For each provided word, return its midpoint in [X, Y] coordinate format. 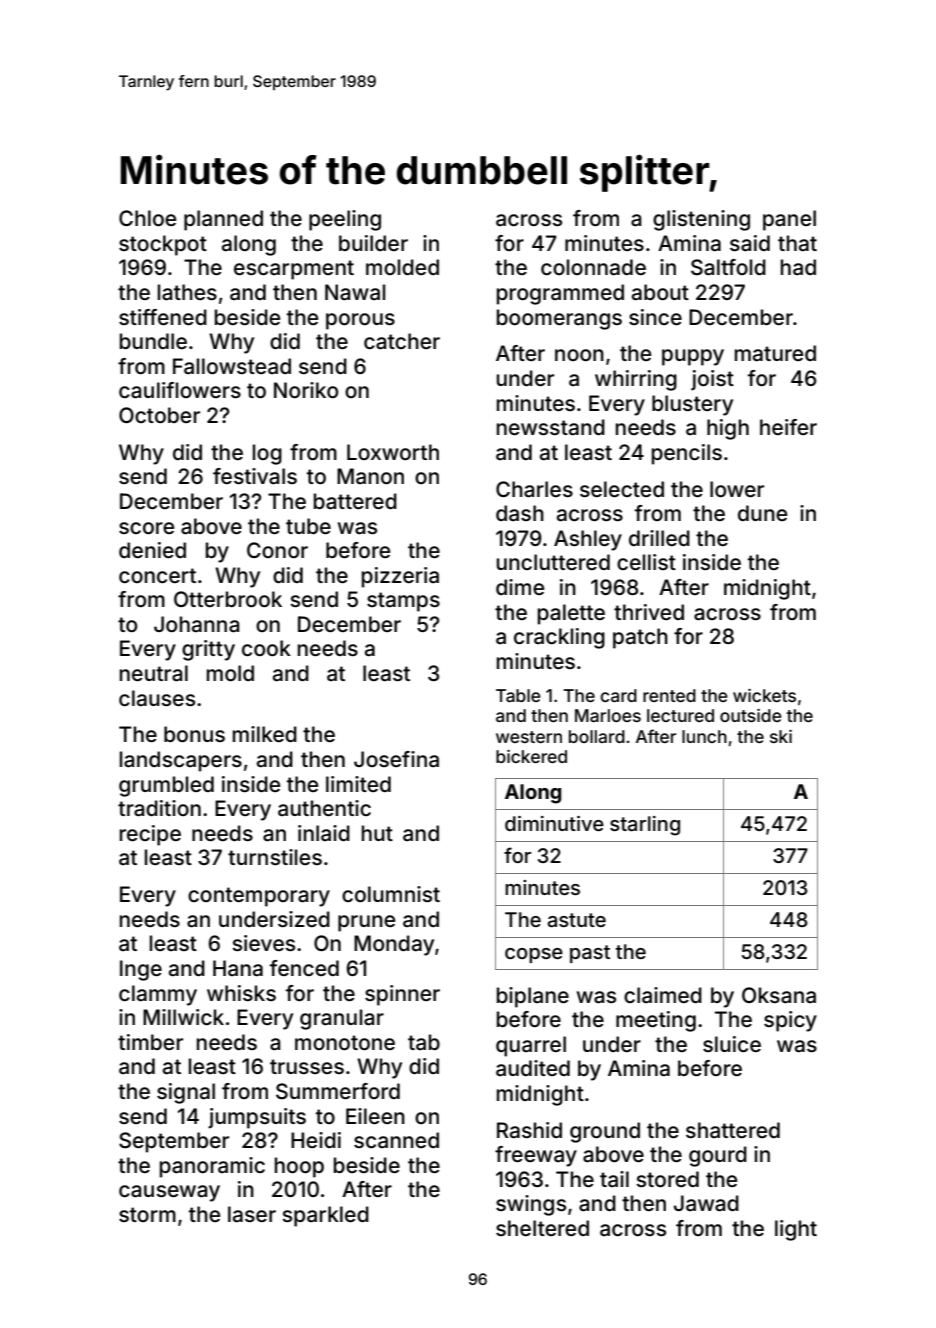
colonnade [593, 267]
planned [223, 220]
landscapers [181, 761]
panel [789, 220]
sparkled [325, 1216]
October [159, 415]
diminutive [554, 823]
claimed [663, 995]
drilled [659, 538]
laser [252, 1214]
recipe [150, 835]
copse [534, 955]
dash [520, 513]
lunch [704, 736]
